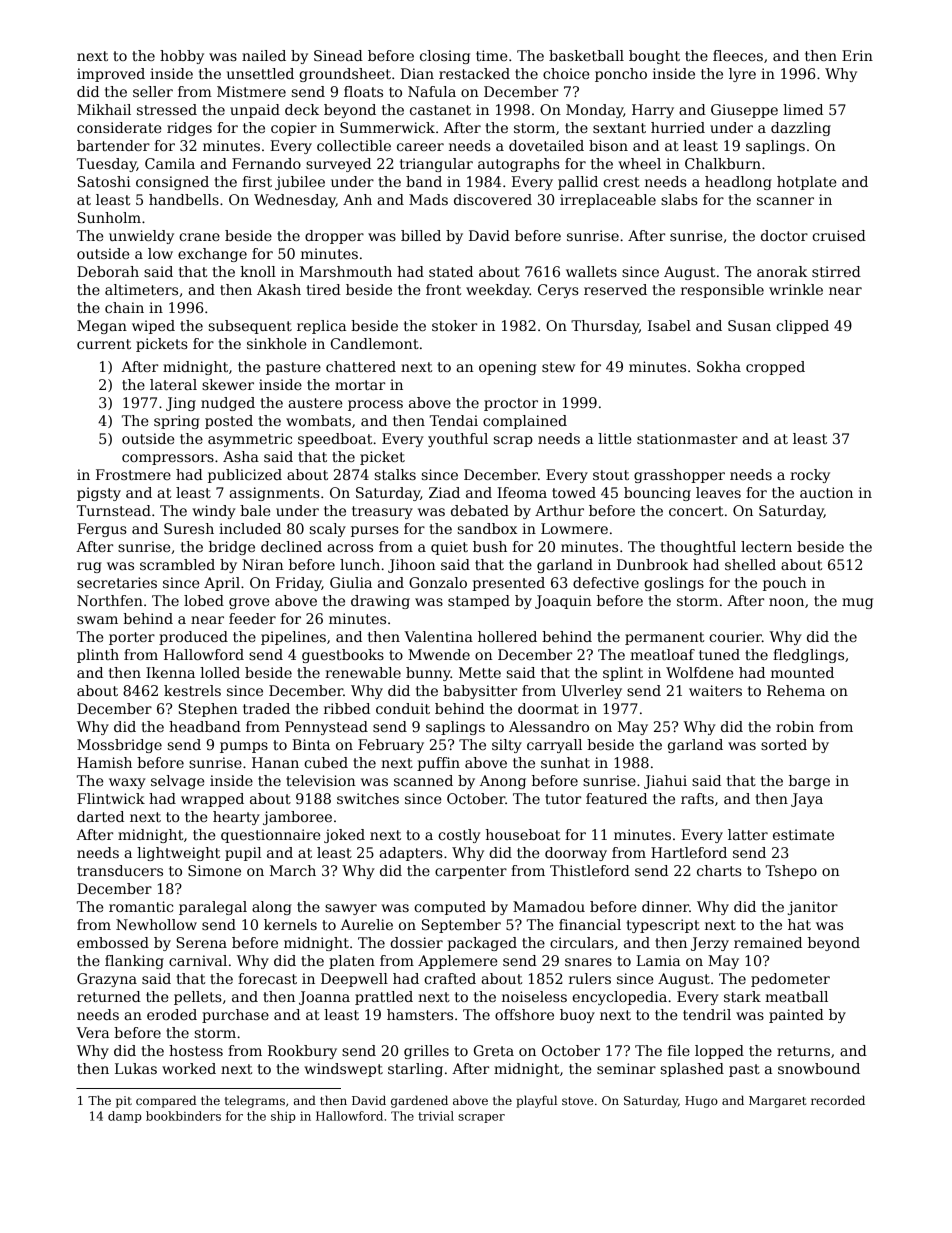 Image resolution: width=952 pixels, height=1233 pixels. I want to click on cruised, so click(839, 235).
